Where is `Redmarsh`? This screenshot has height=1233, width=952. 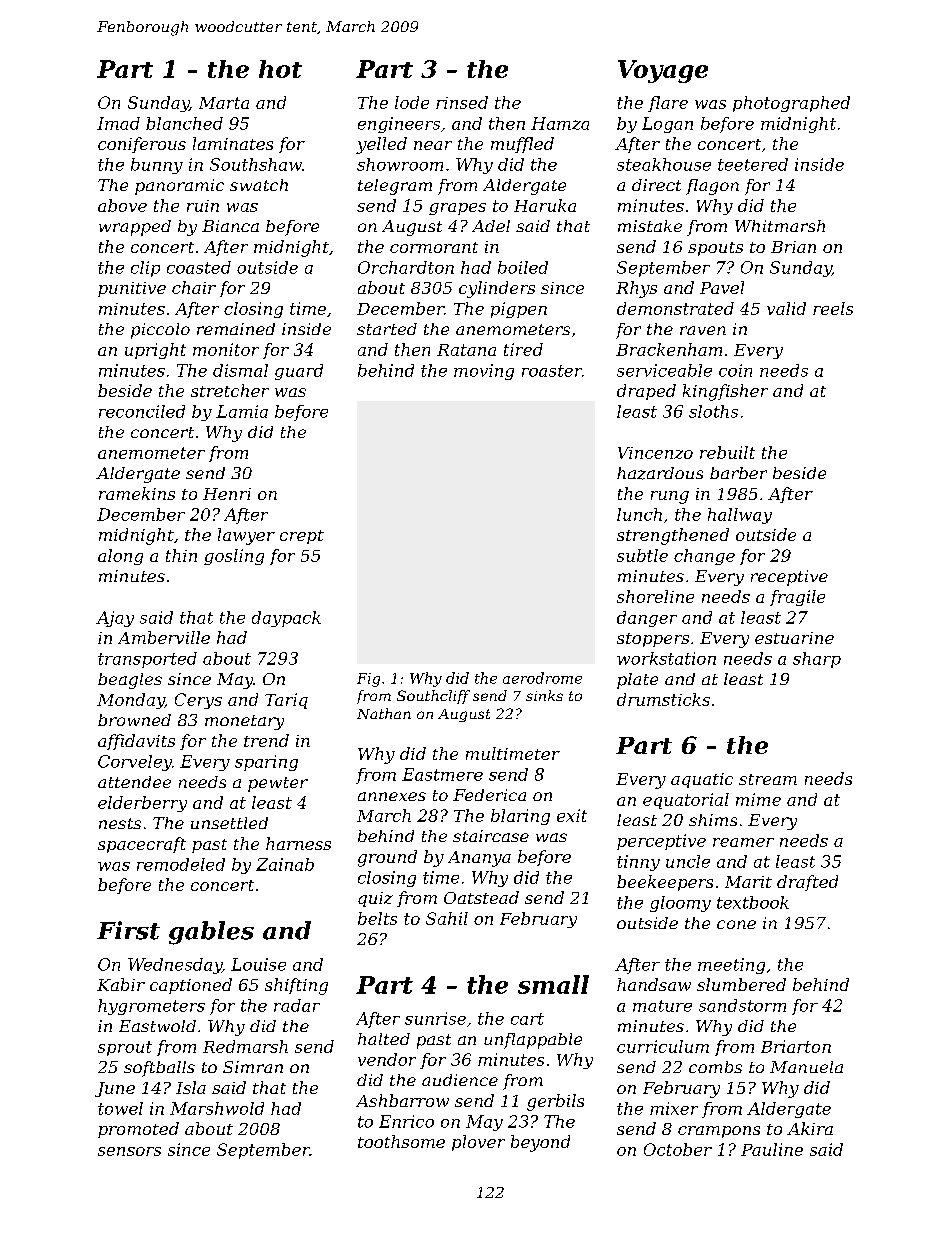
Redmarsh is located at coordinates (245, 1046).
